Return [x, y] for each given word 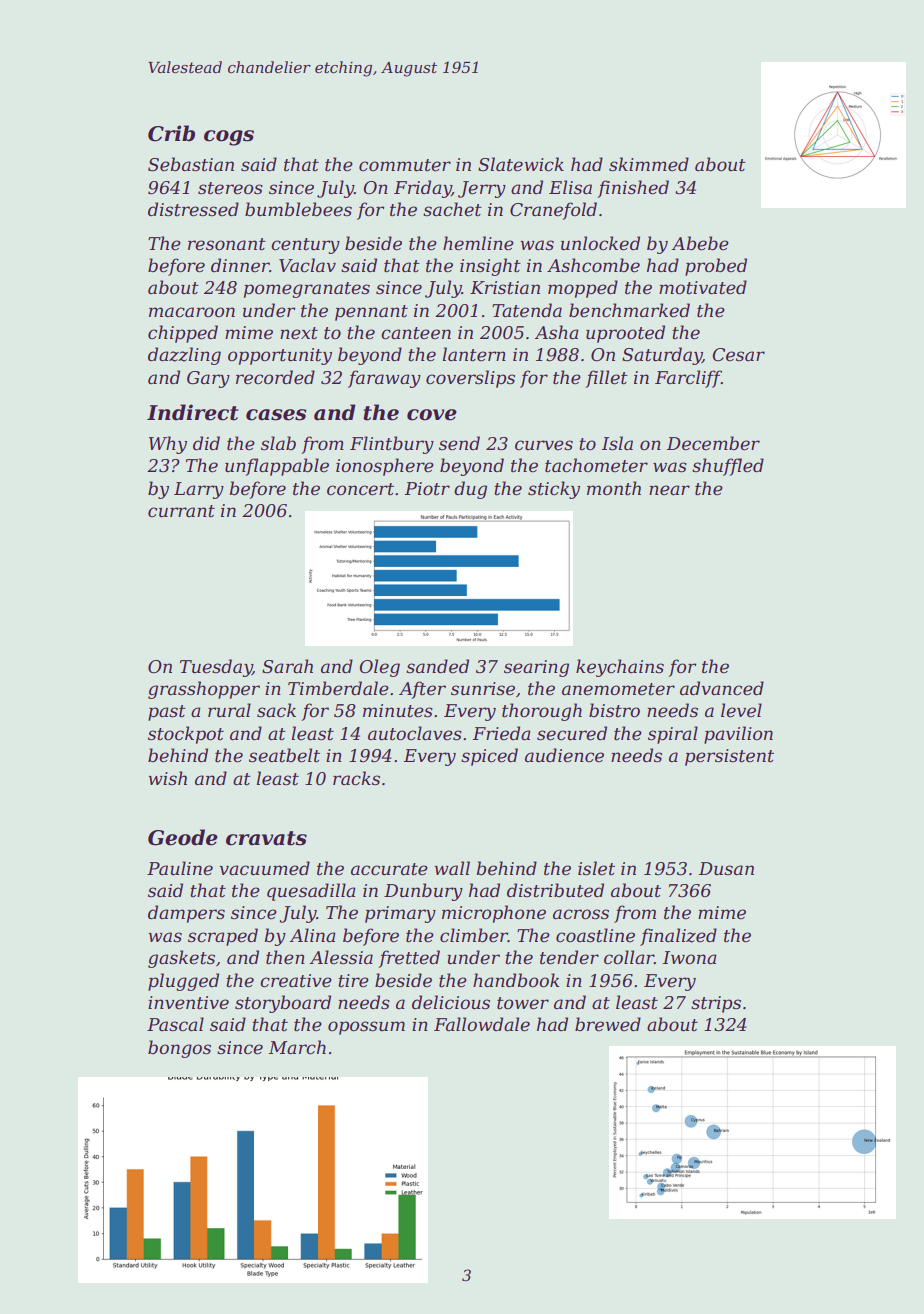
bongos [179, 1049]
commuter [405, 165]
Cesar [739, 355]
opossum [366, 1028]
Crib [171, 133]
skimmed [649, 164]
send [459, 443]
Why [168, 445]
